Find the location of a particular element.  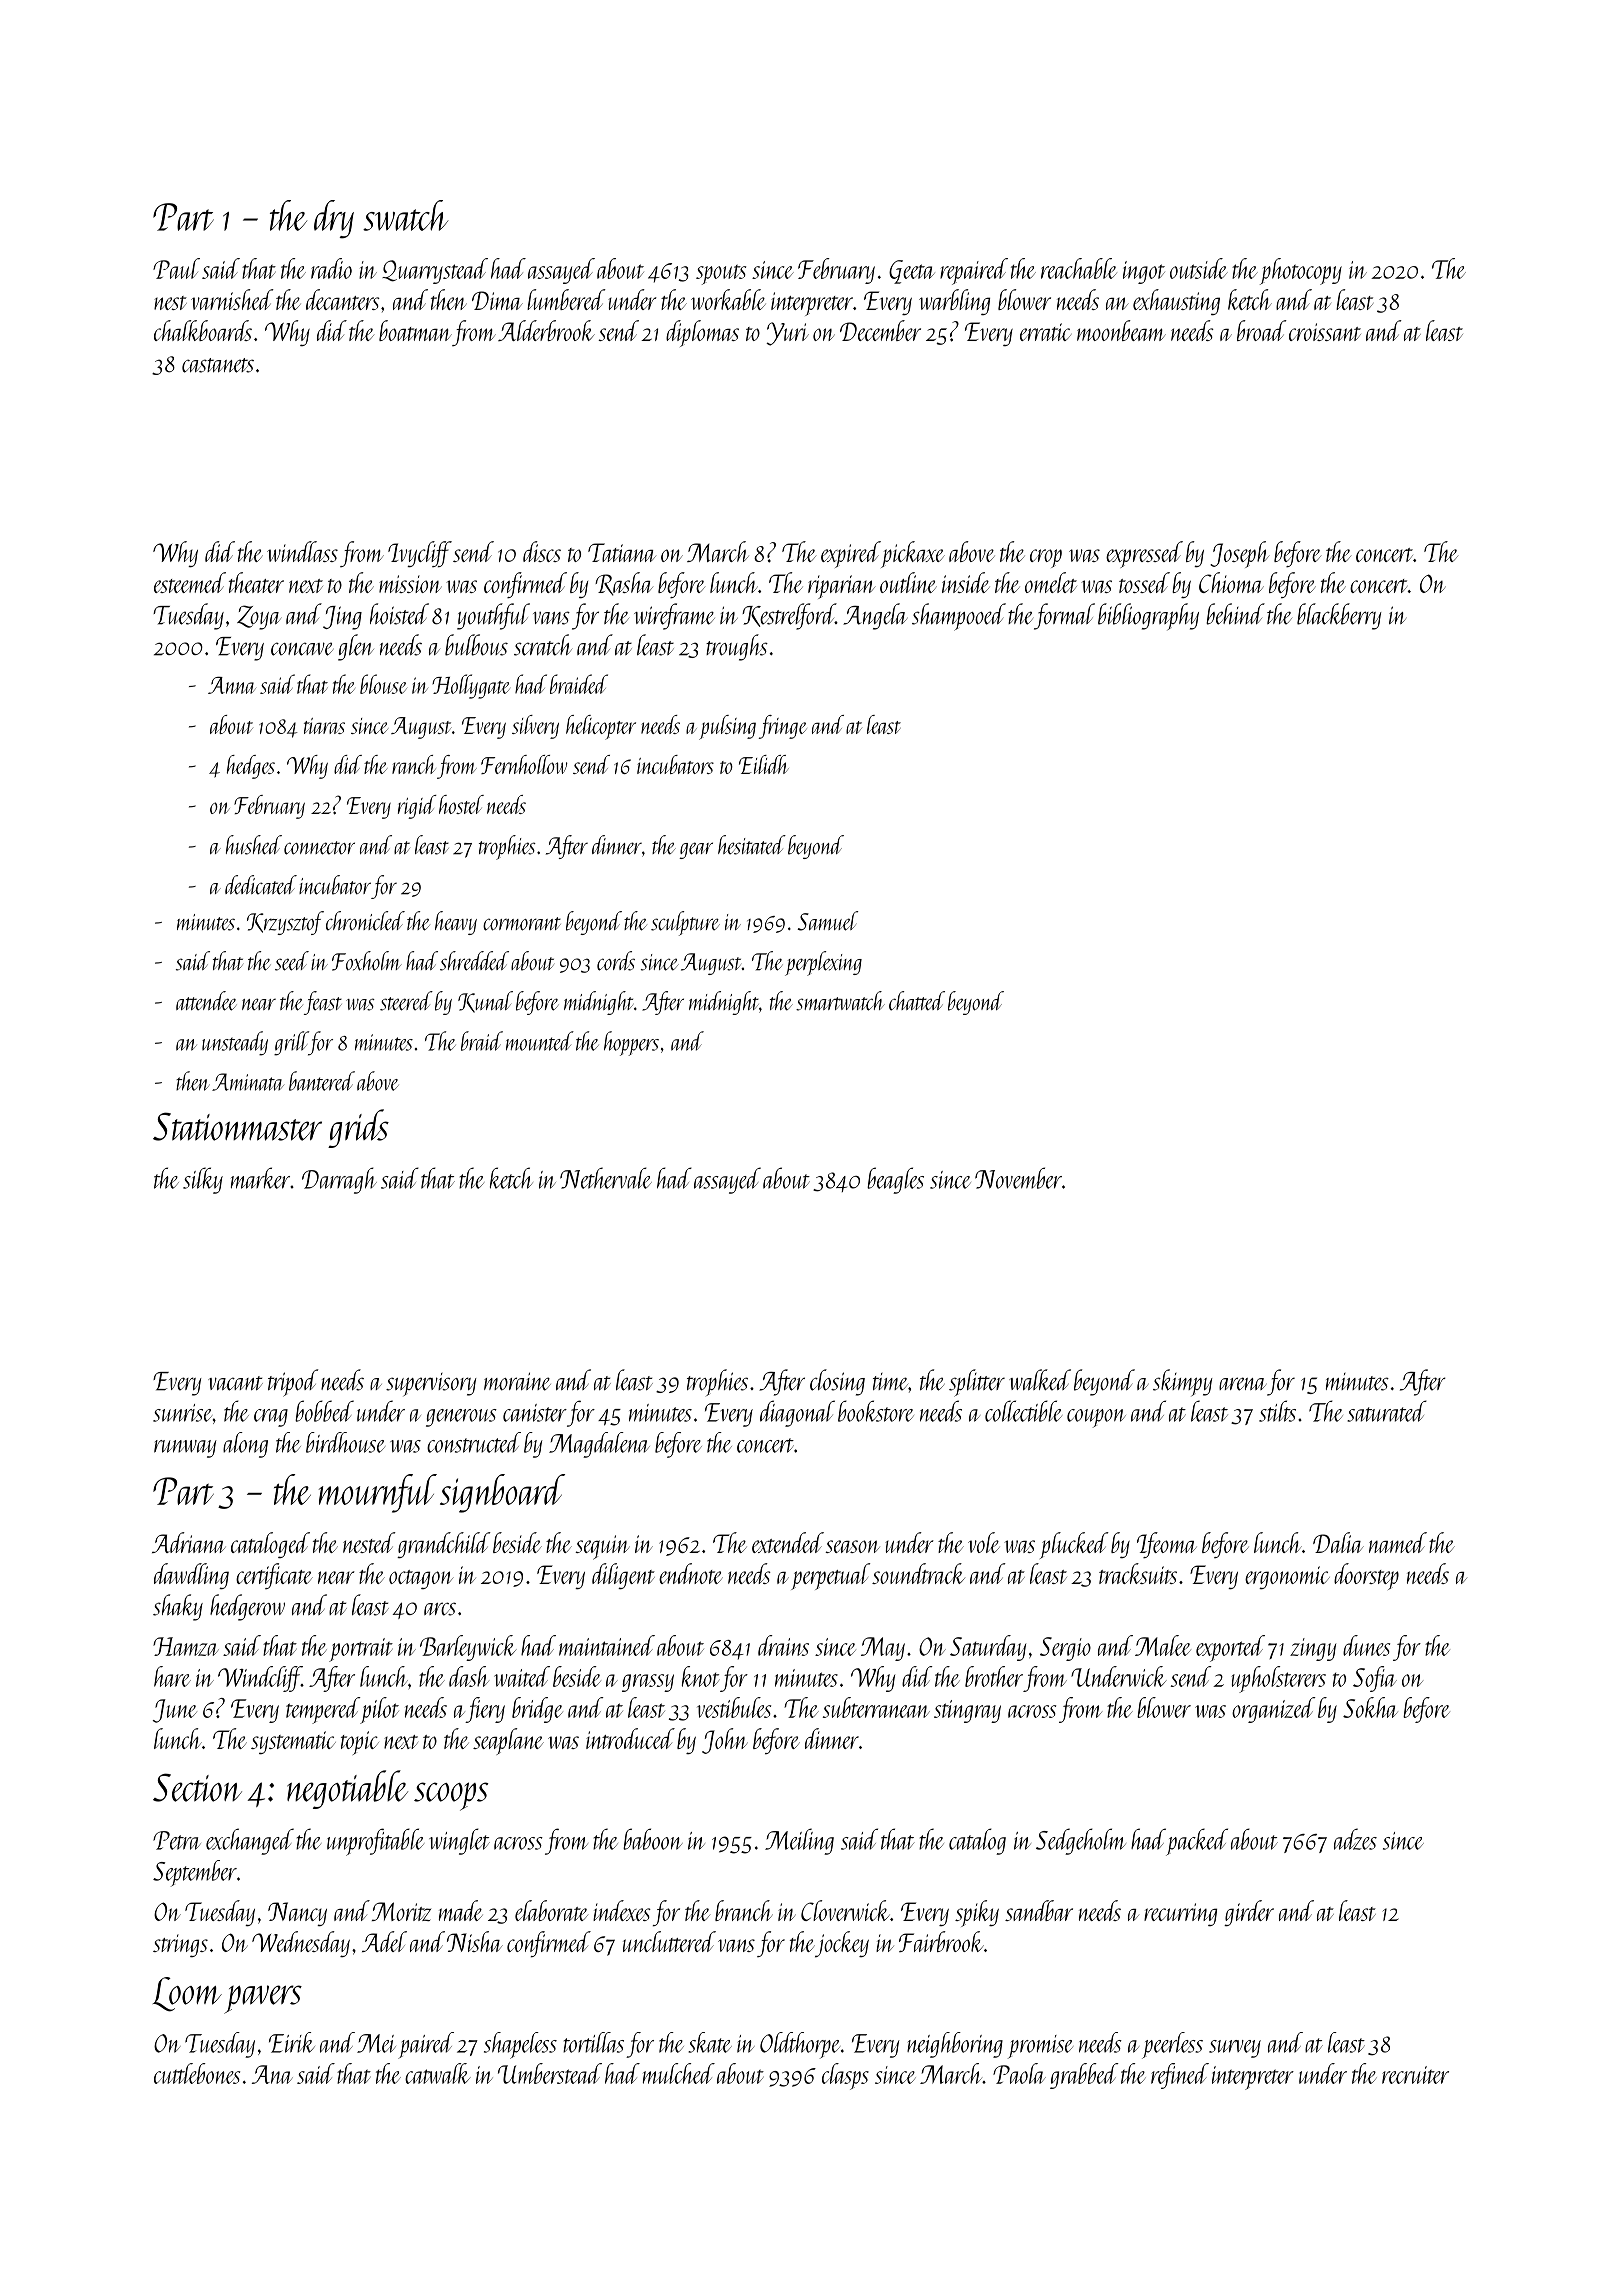

reachable is located at coordinates (1079, 268).
